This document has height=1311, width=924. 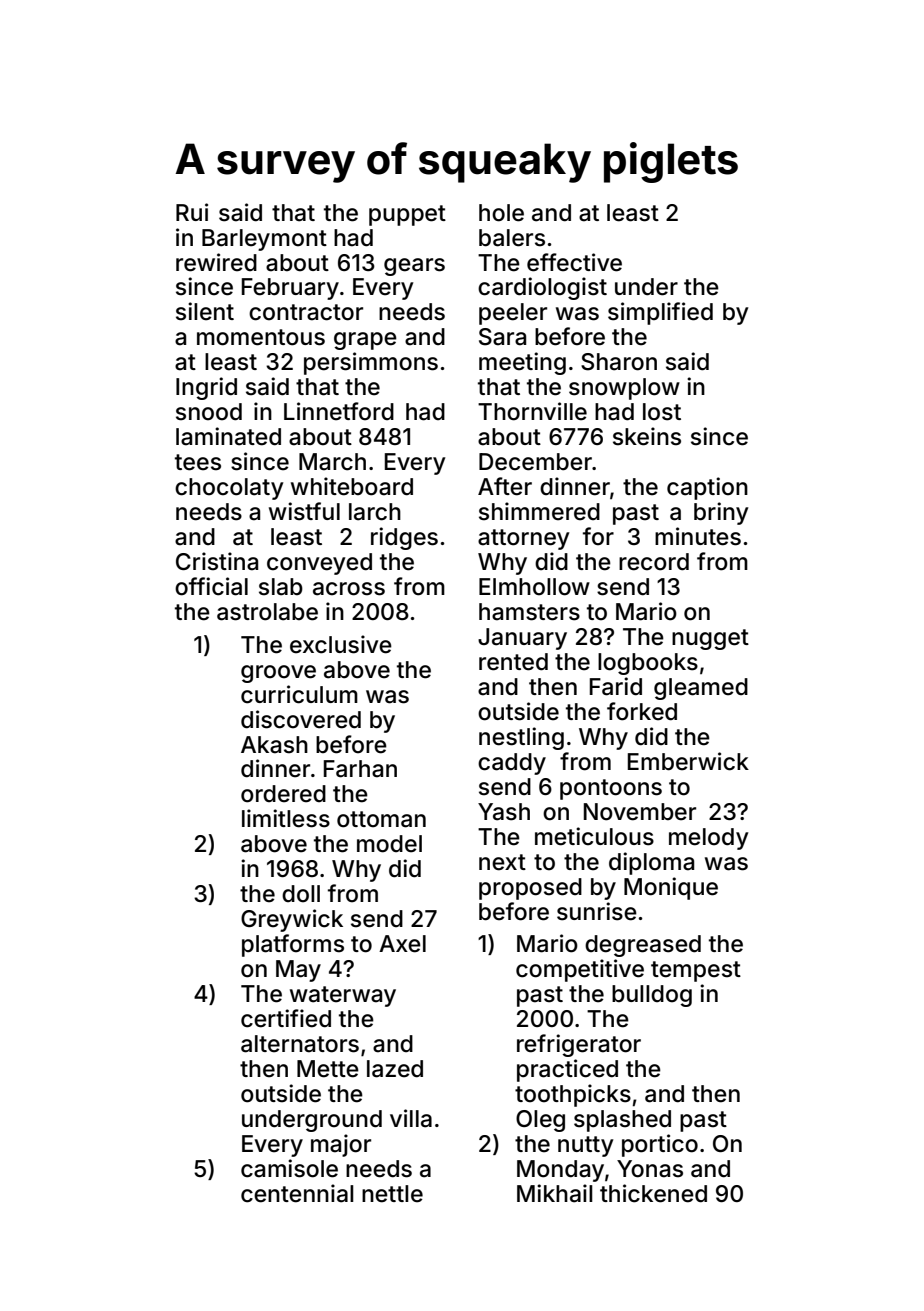 I want to click on bulldog, so click(x=652, y=996).
